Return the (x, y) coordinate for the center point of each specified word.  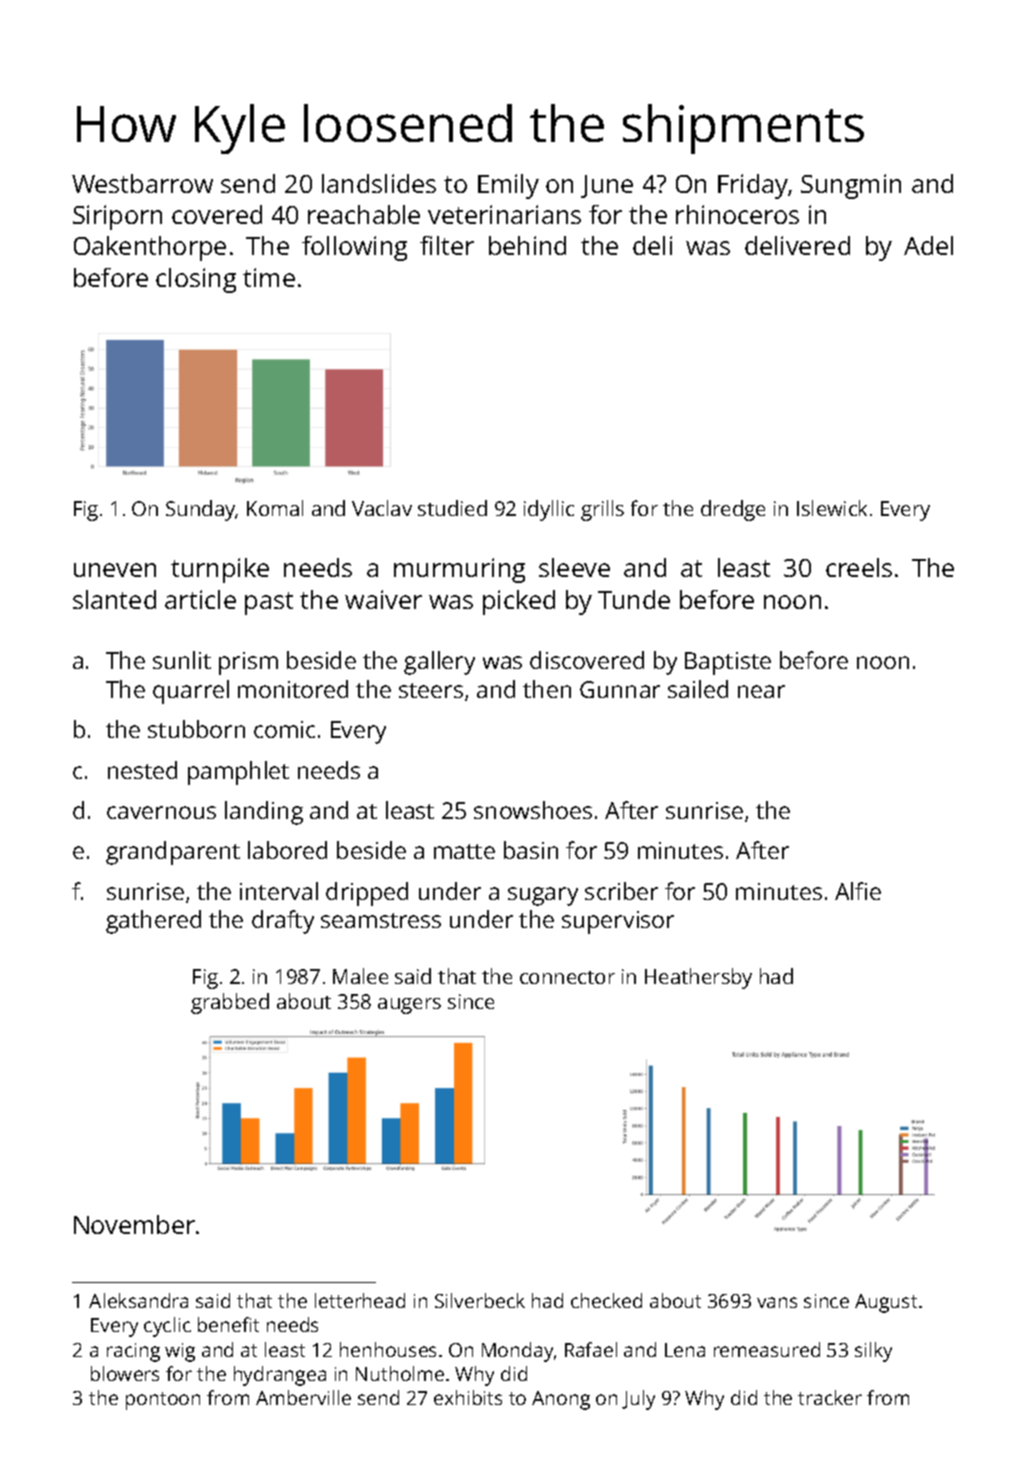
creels (859, 567)
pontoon (163, 1401)
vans (777, 1302)
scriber (621, 891)
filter (447, 245)
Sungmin (851, 186)
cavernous (161, 812)
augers (409, 1006)
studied (452, 508)
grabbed (230, 1003)
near (761, 691)
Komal (275, 508)
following (354, 248)
